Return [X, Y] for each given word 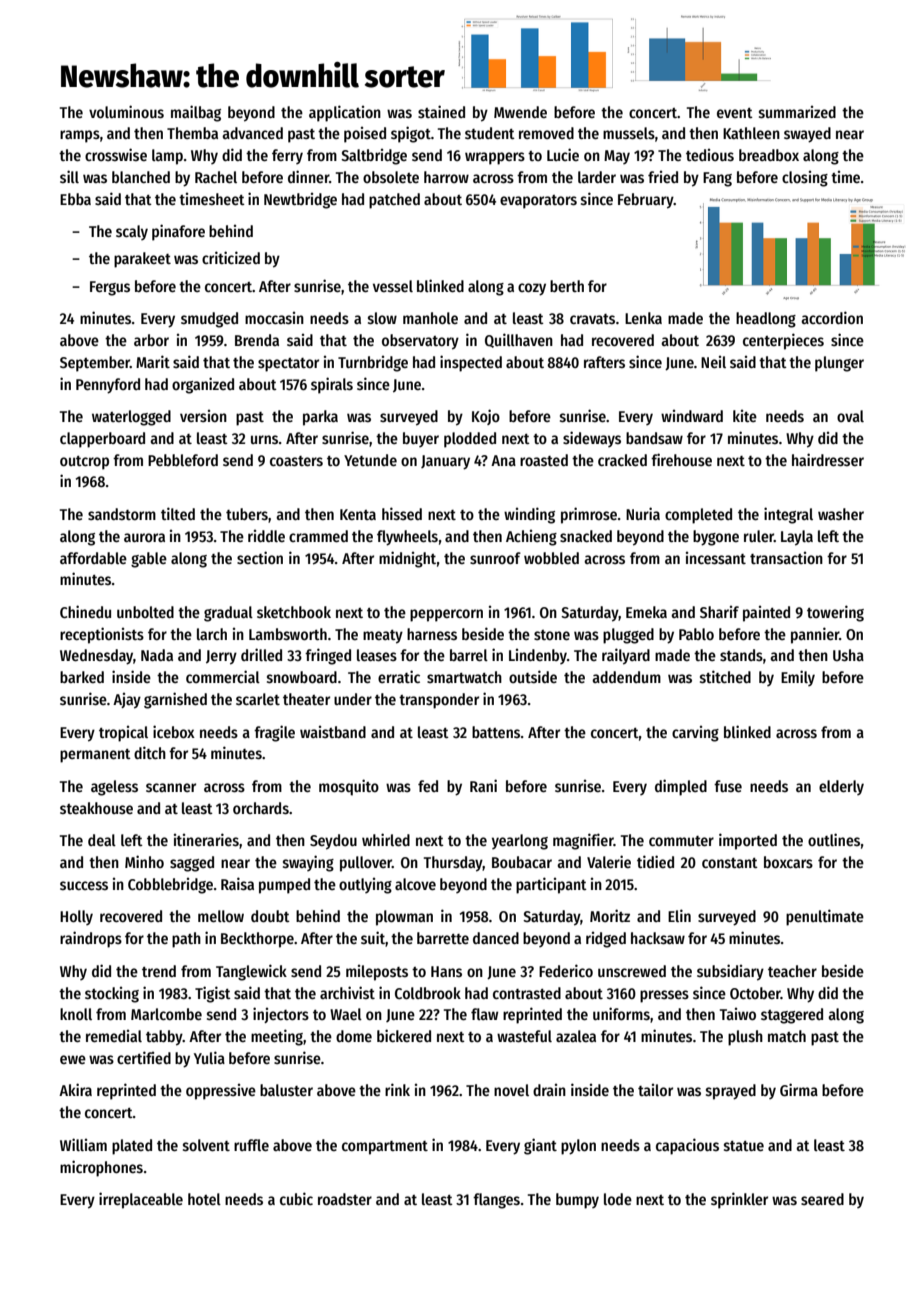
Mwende [520, 112]
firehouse [681, 459]
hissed [402, 514]
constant [730, 863]
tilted [178, 513]
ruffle [251, 1145]
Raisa [237, 884]
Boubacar [522, 862]
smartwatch [464, 677]
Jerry [221, 657]
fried [663, 177]
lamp [167, 157]
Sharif [719, 612]
